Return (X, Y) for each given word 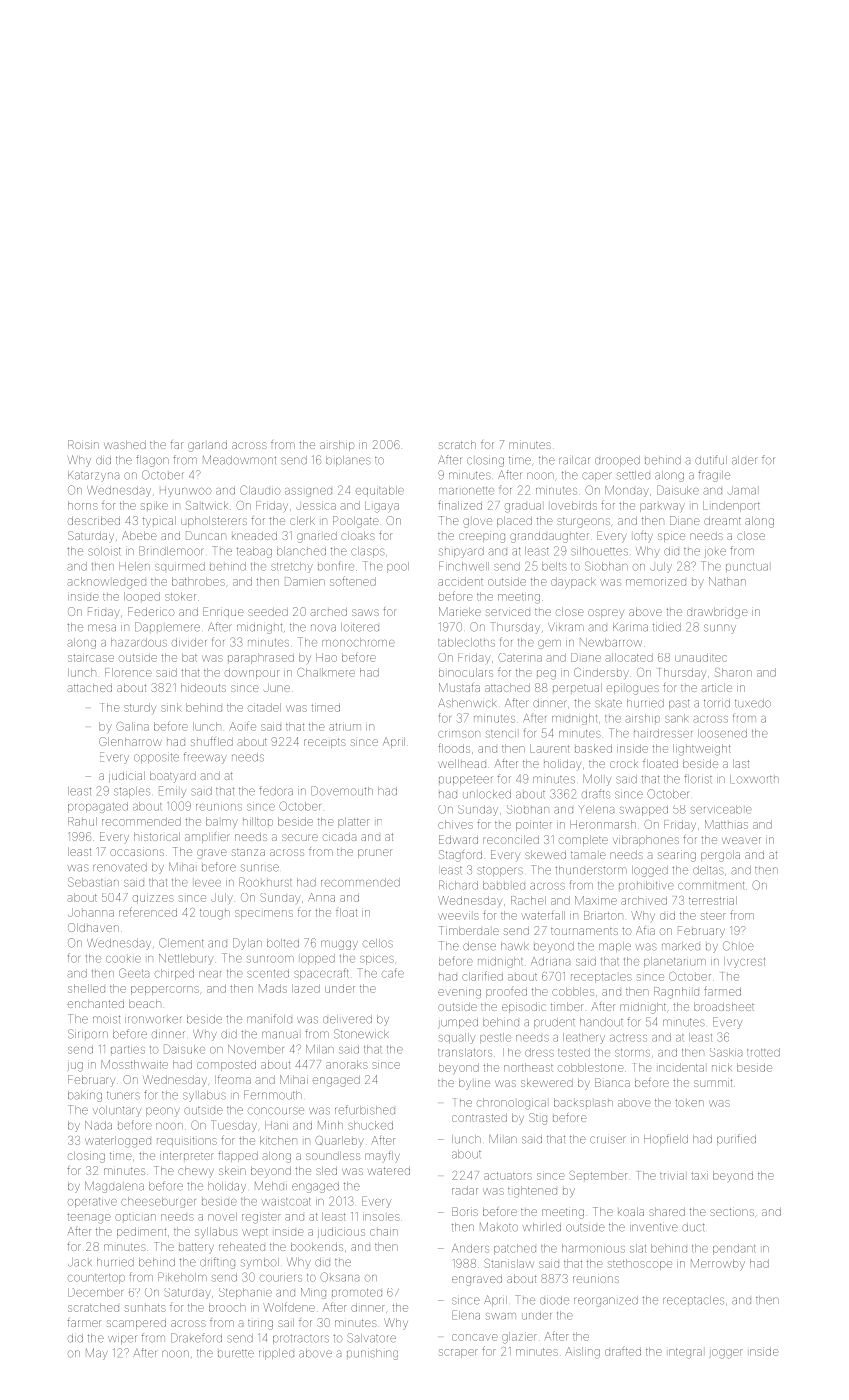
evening (459, 994)
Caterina (520, 657)
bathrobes (198, 581)
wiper (122, 1339)
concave (475, 1337)
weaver (741, 840)
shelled (86, 988)
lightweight (702, 750)
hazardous (139, 642)
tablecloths (466, 642)
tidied (667, 627)
